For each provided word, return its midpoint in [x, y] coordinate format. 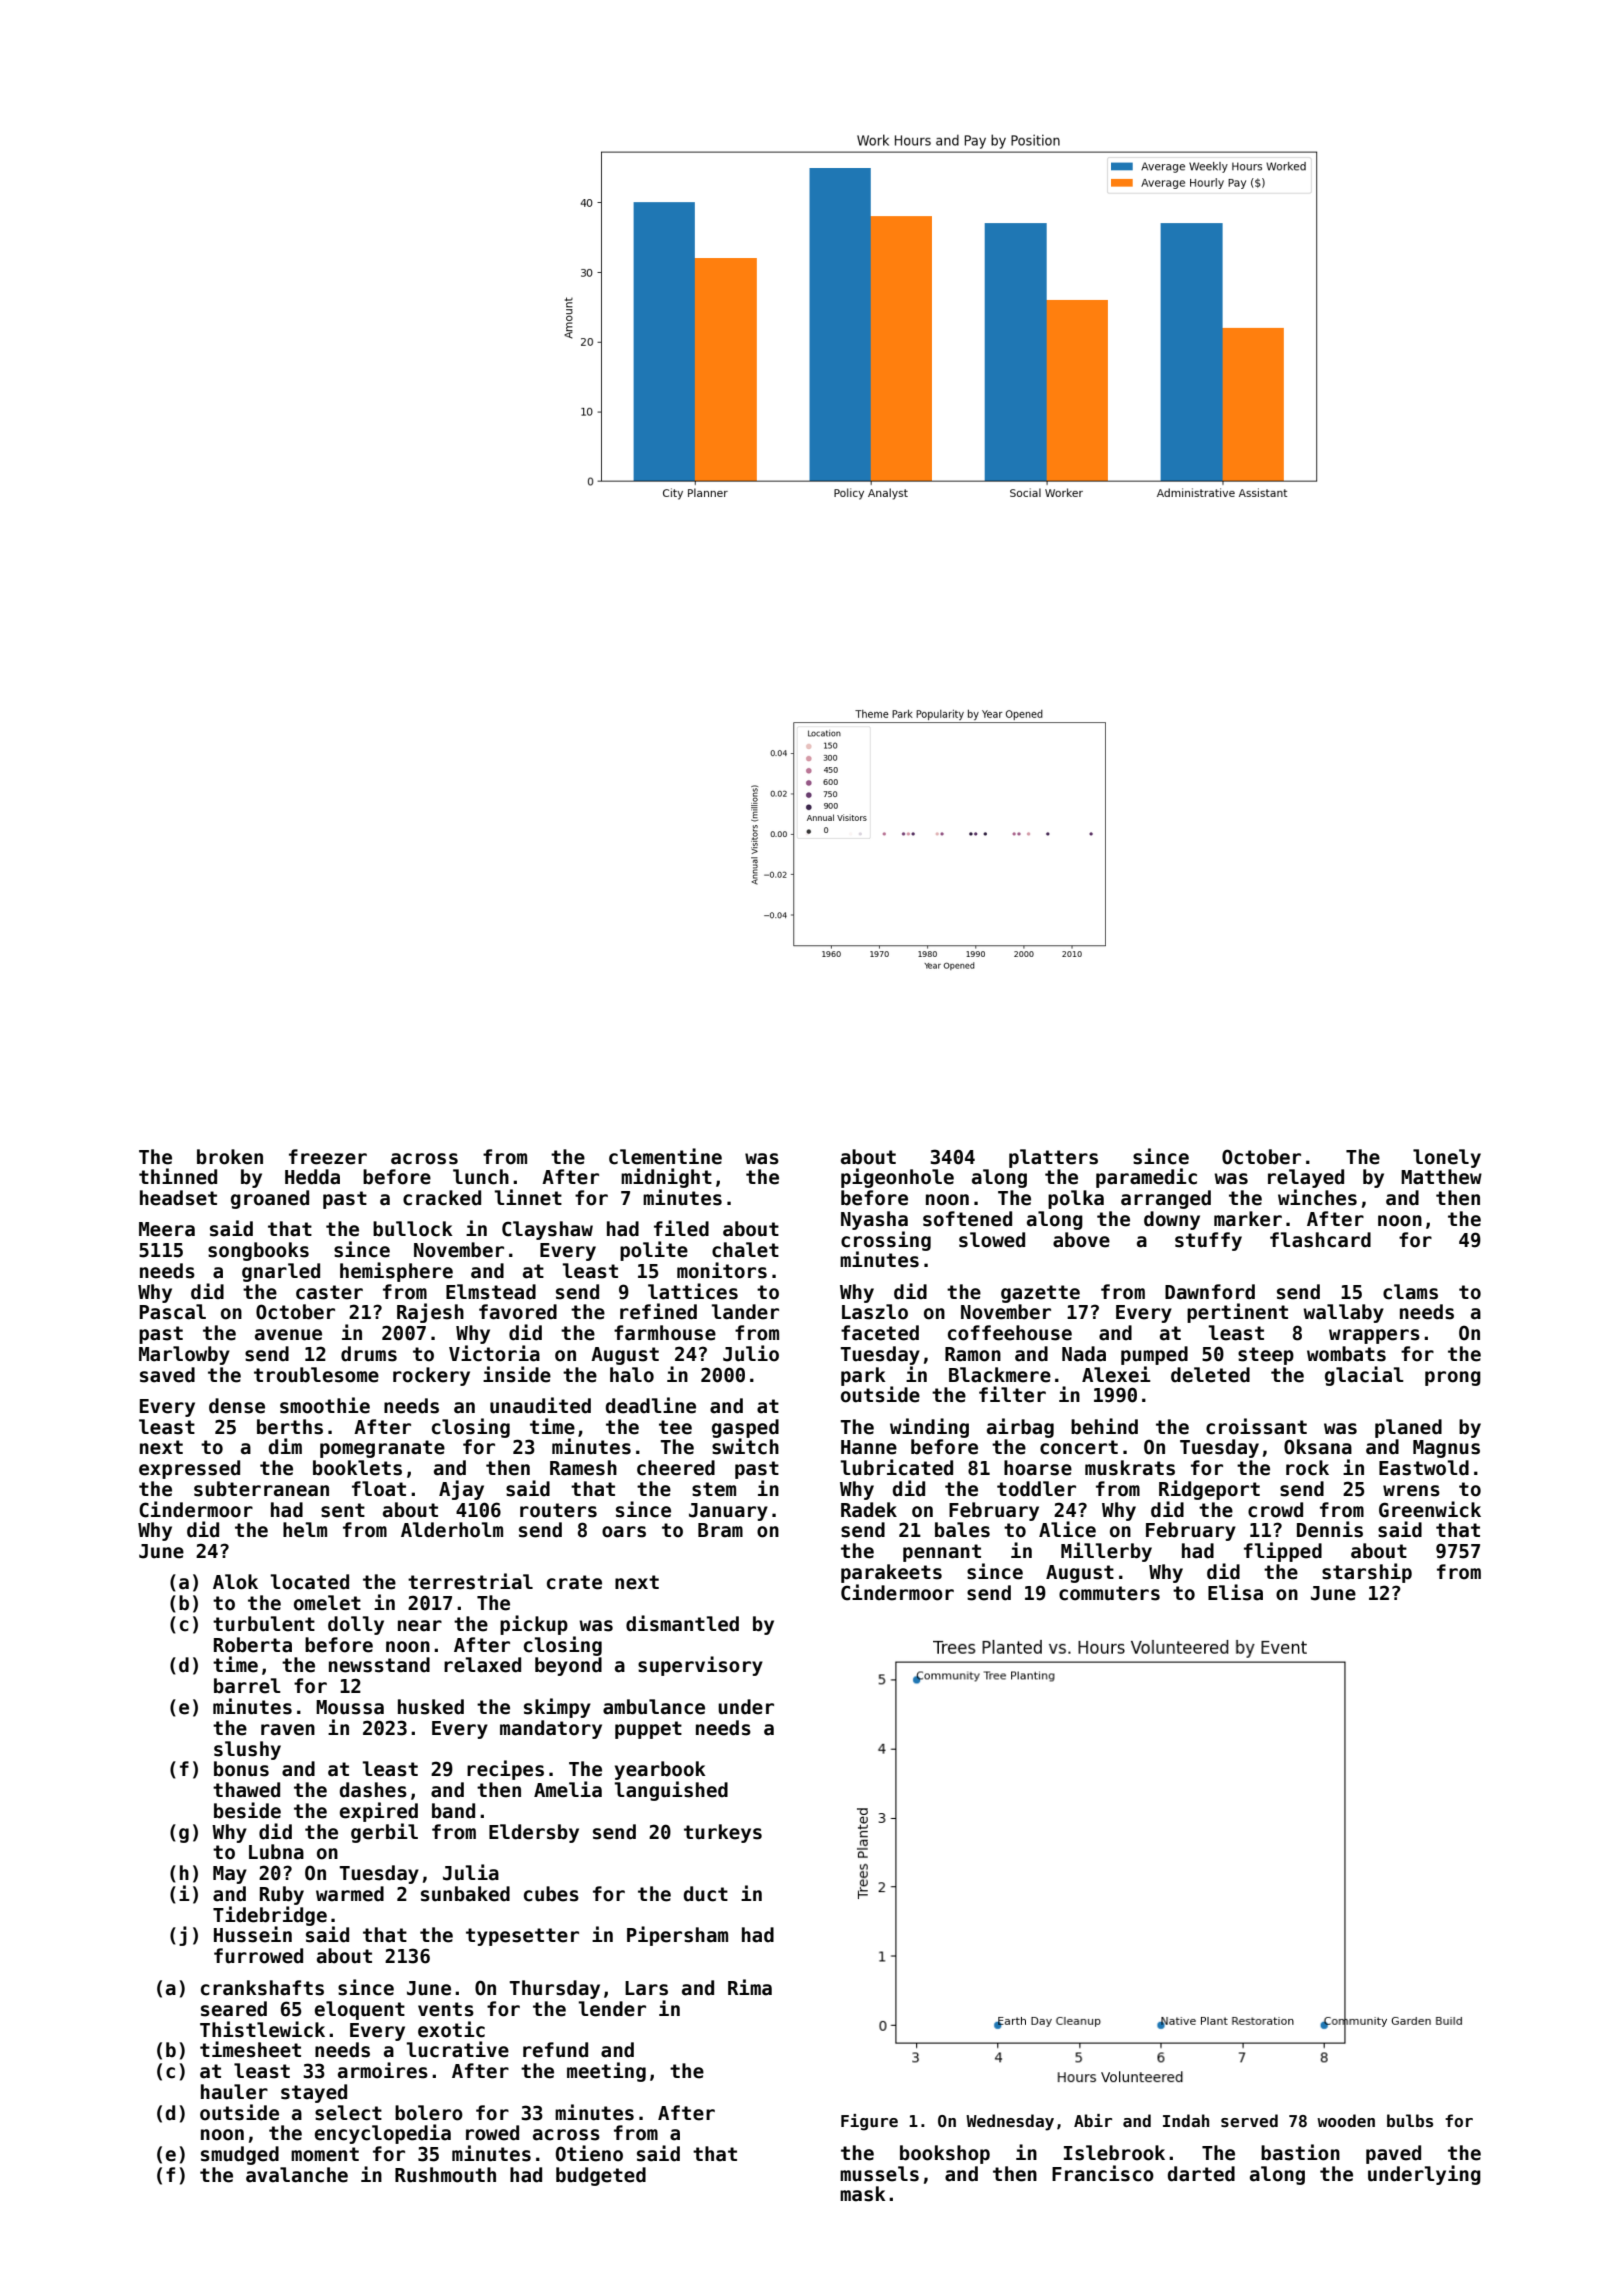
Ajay [461, 1490]
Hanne [869, 1447]
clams [1410, 1292]
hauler [234, 2092]
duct [706, 1894]
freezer [328, 1157]
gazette [1040, 1294]
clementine [665, 1156]
